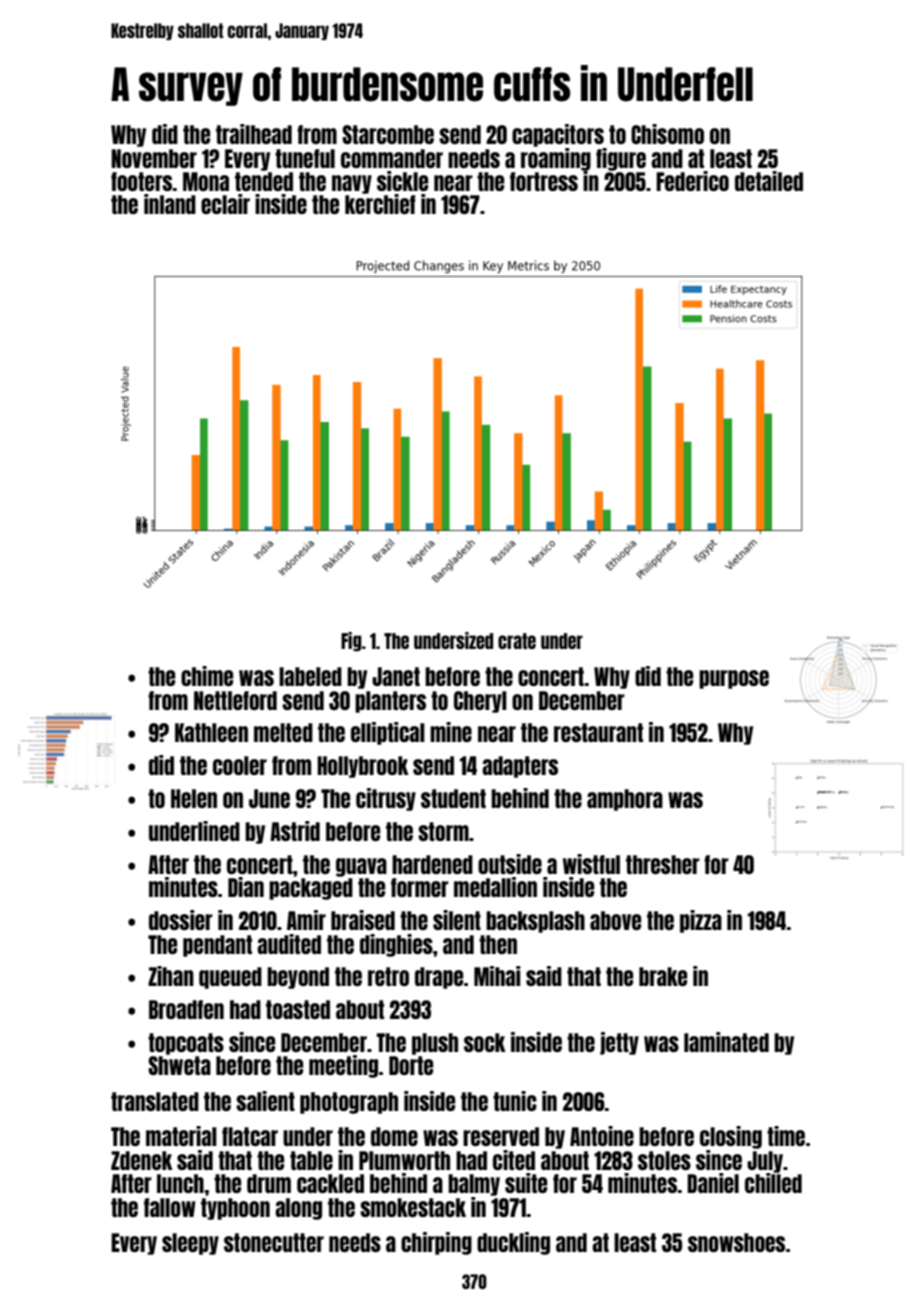  What do you see at coordinates (517, 641) in the screenshot?
I see `crate` at bounding box center [517, 641].
